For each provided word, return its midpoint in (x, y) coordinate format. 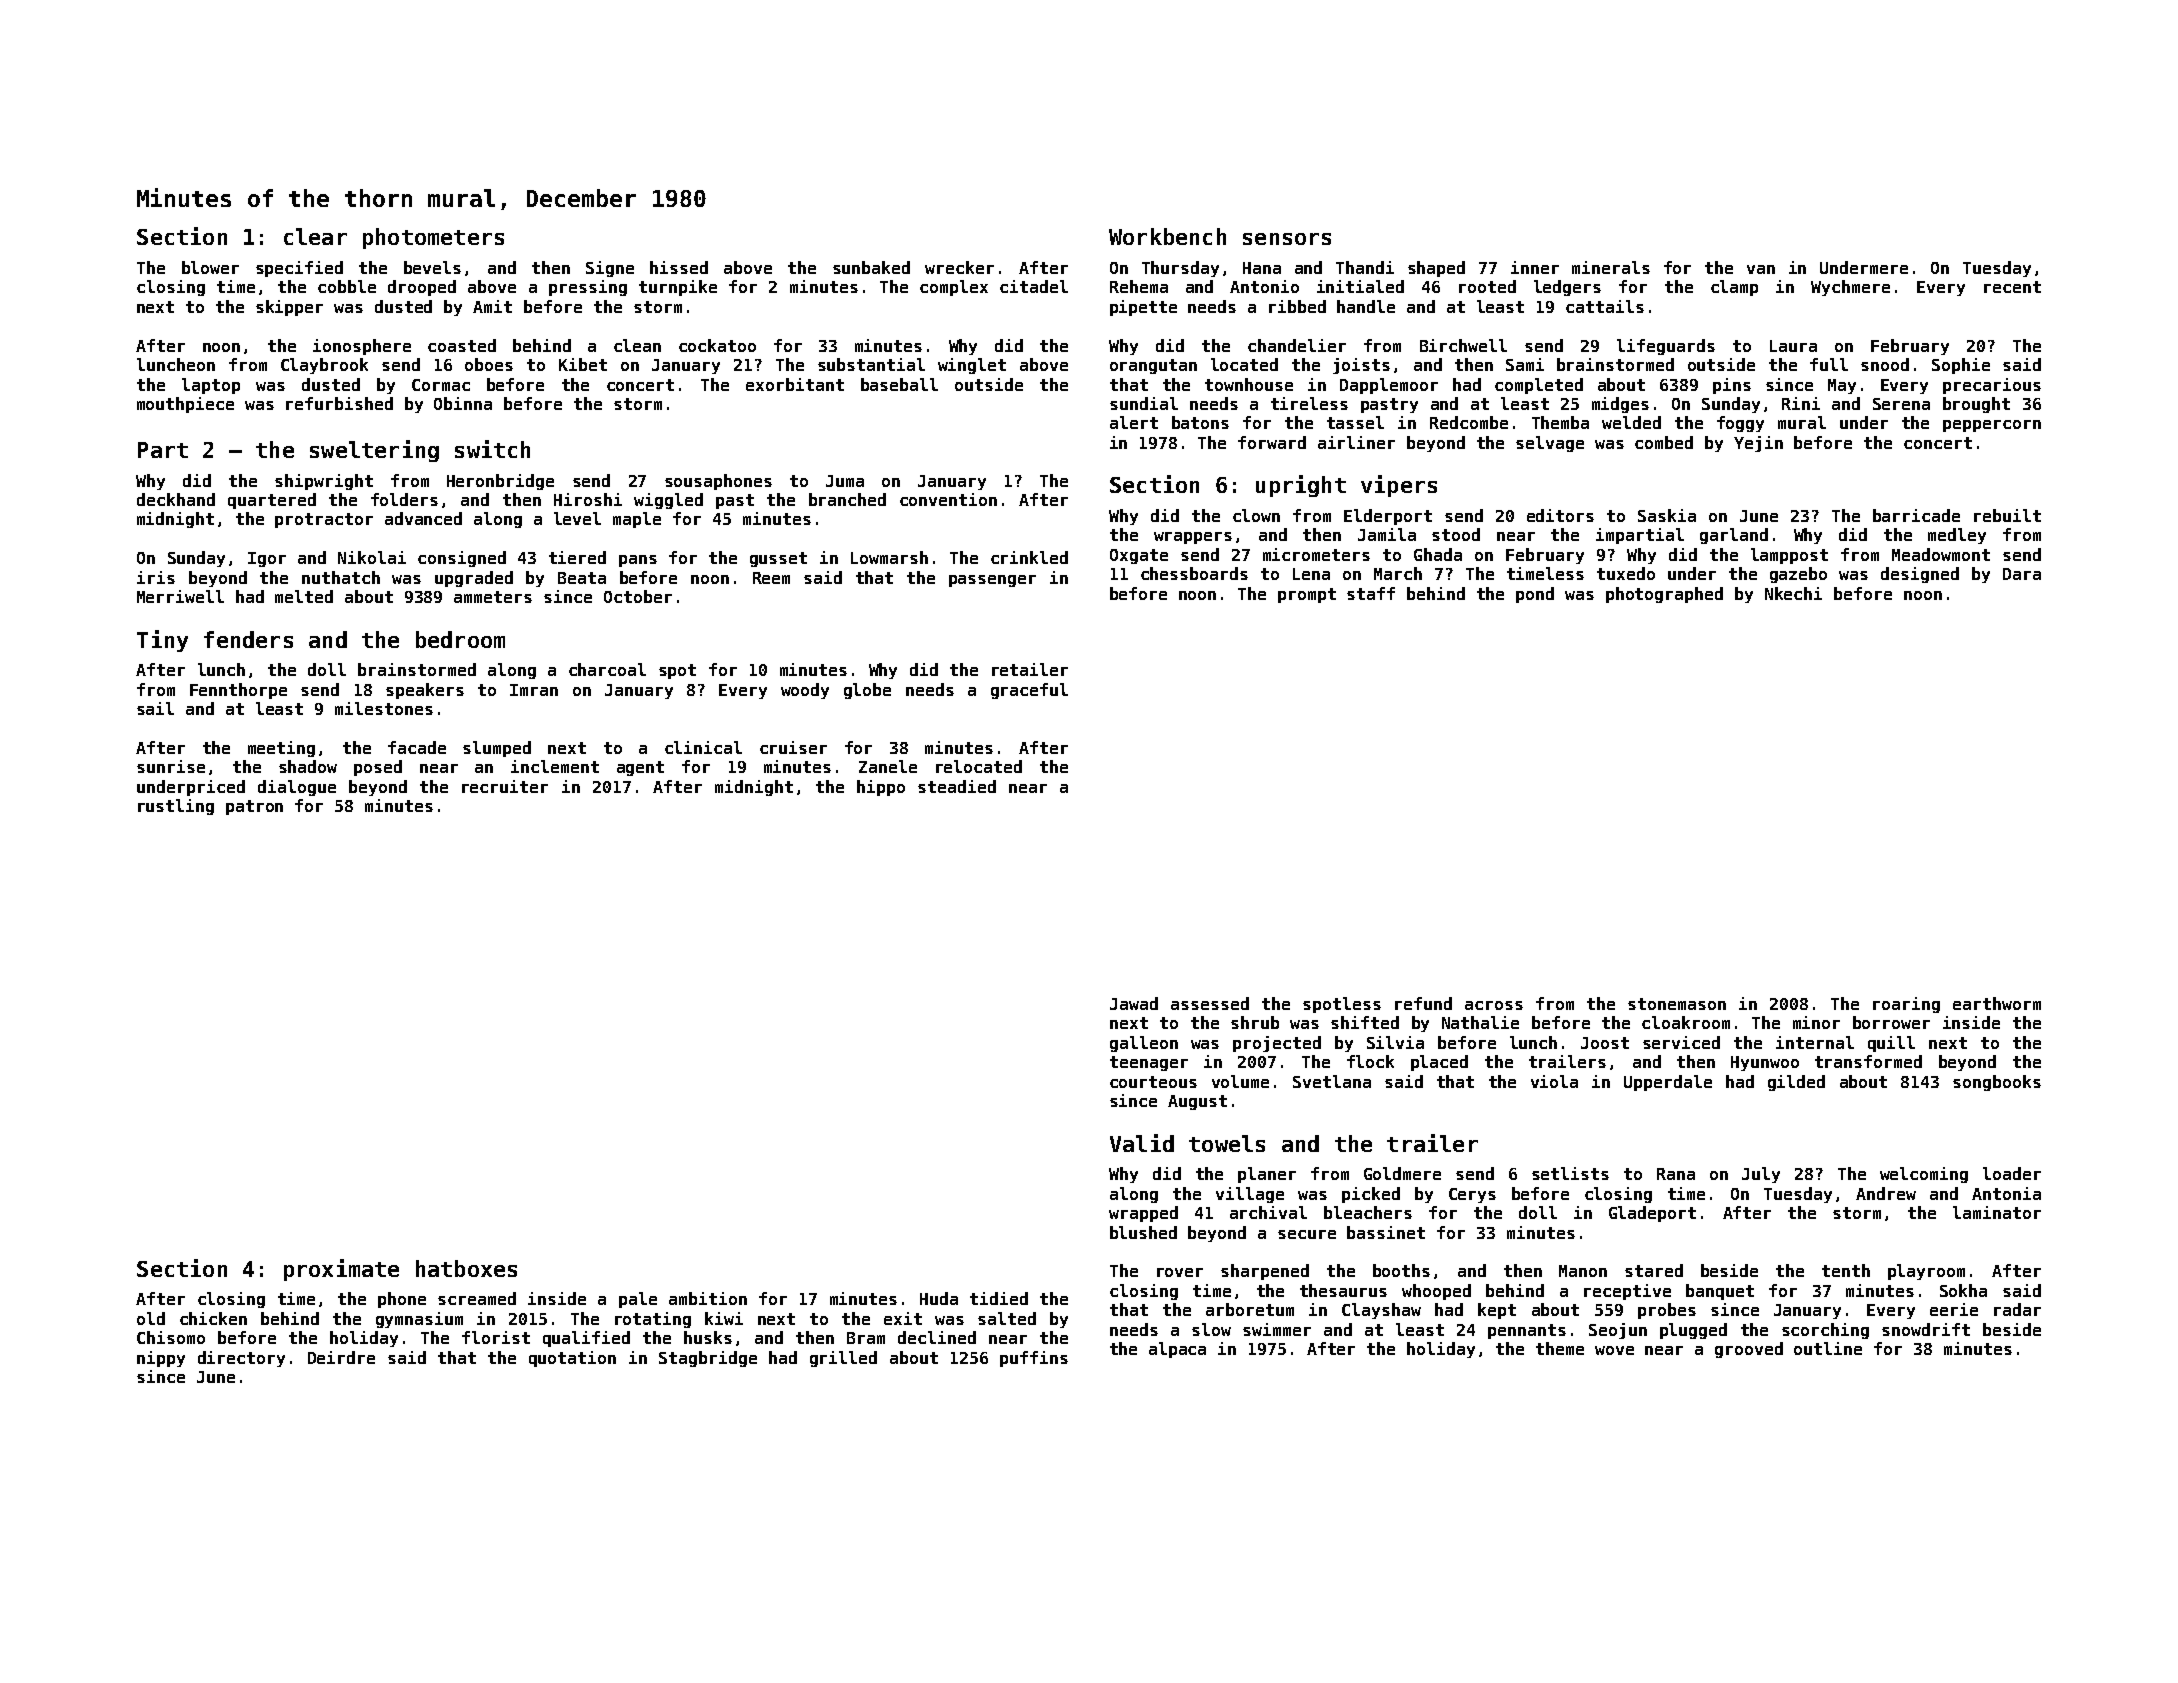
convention (948, 499)
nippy (161, 1359)
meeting (281, 749)
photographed (1664, 595)
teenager (1149, 1063)
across (1494, 1005)
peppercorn (1992, 426)
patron (254, 807)
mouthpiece (185, 405)
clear (315, 236)
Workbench (1167, 236)
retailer (1030, 669)
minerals (1611, 267)
